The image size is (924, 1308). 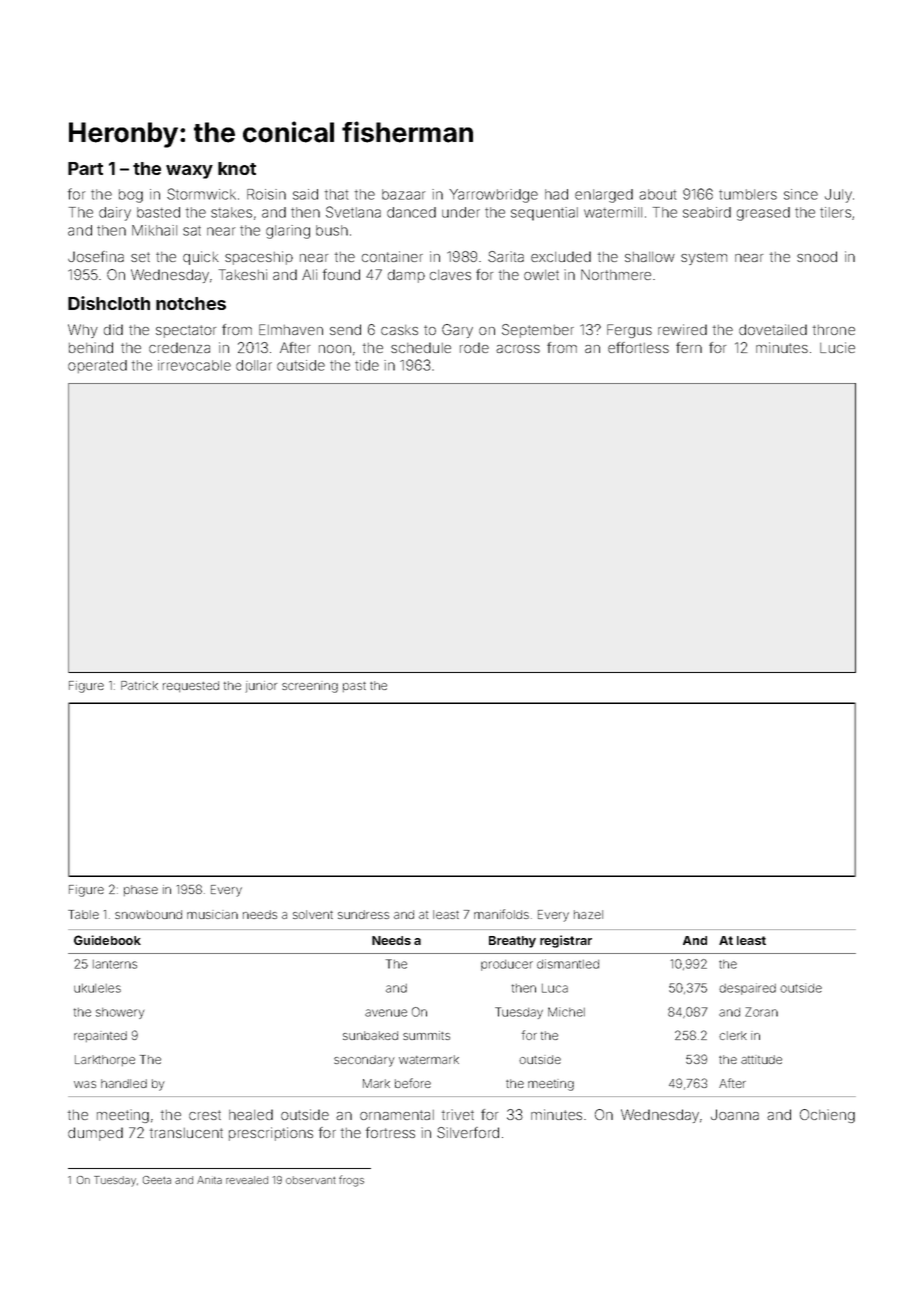 I want to click on solvent, so click(x=313, y=914).
